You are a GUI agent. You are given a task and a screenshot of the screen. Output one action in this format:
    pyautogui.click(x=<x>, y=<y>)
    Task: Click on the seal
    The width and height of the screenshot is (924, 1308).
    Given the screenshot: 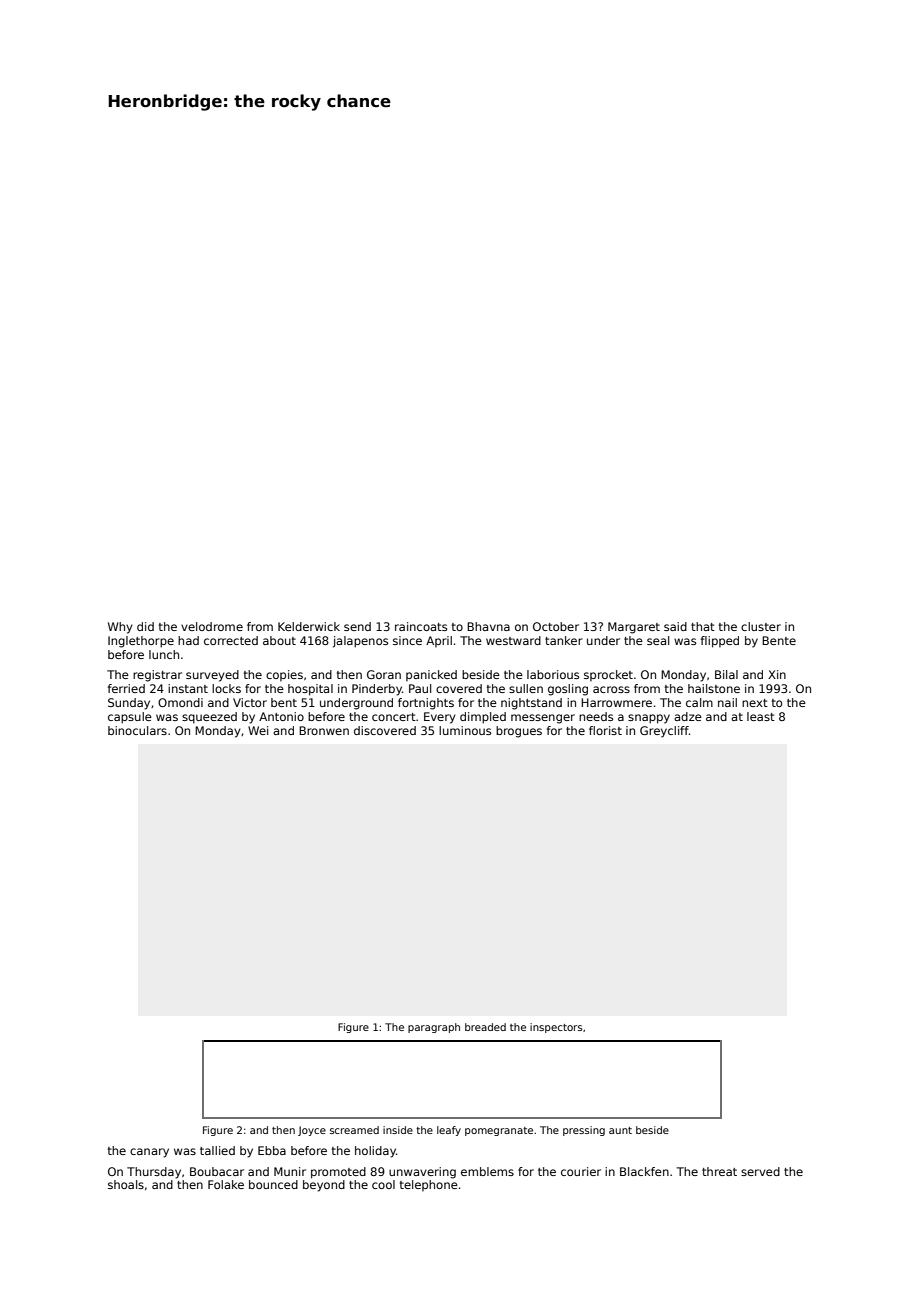 What is the action you would take?
    pyautogui.click(x=658, y=640)
